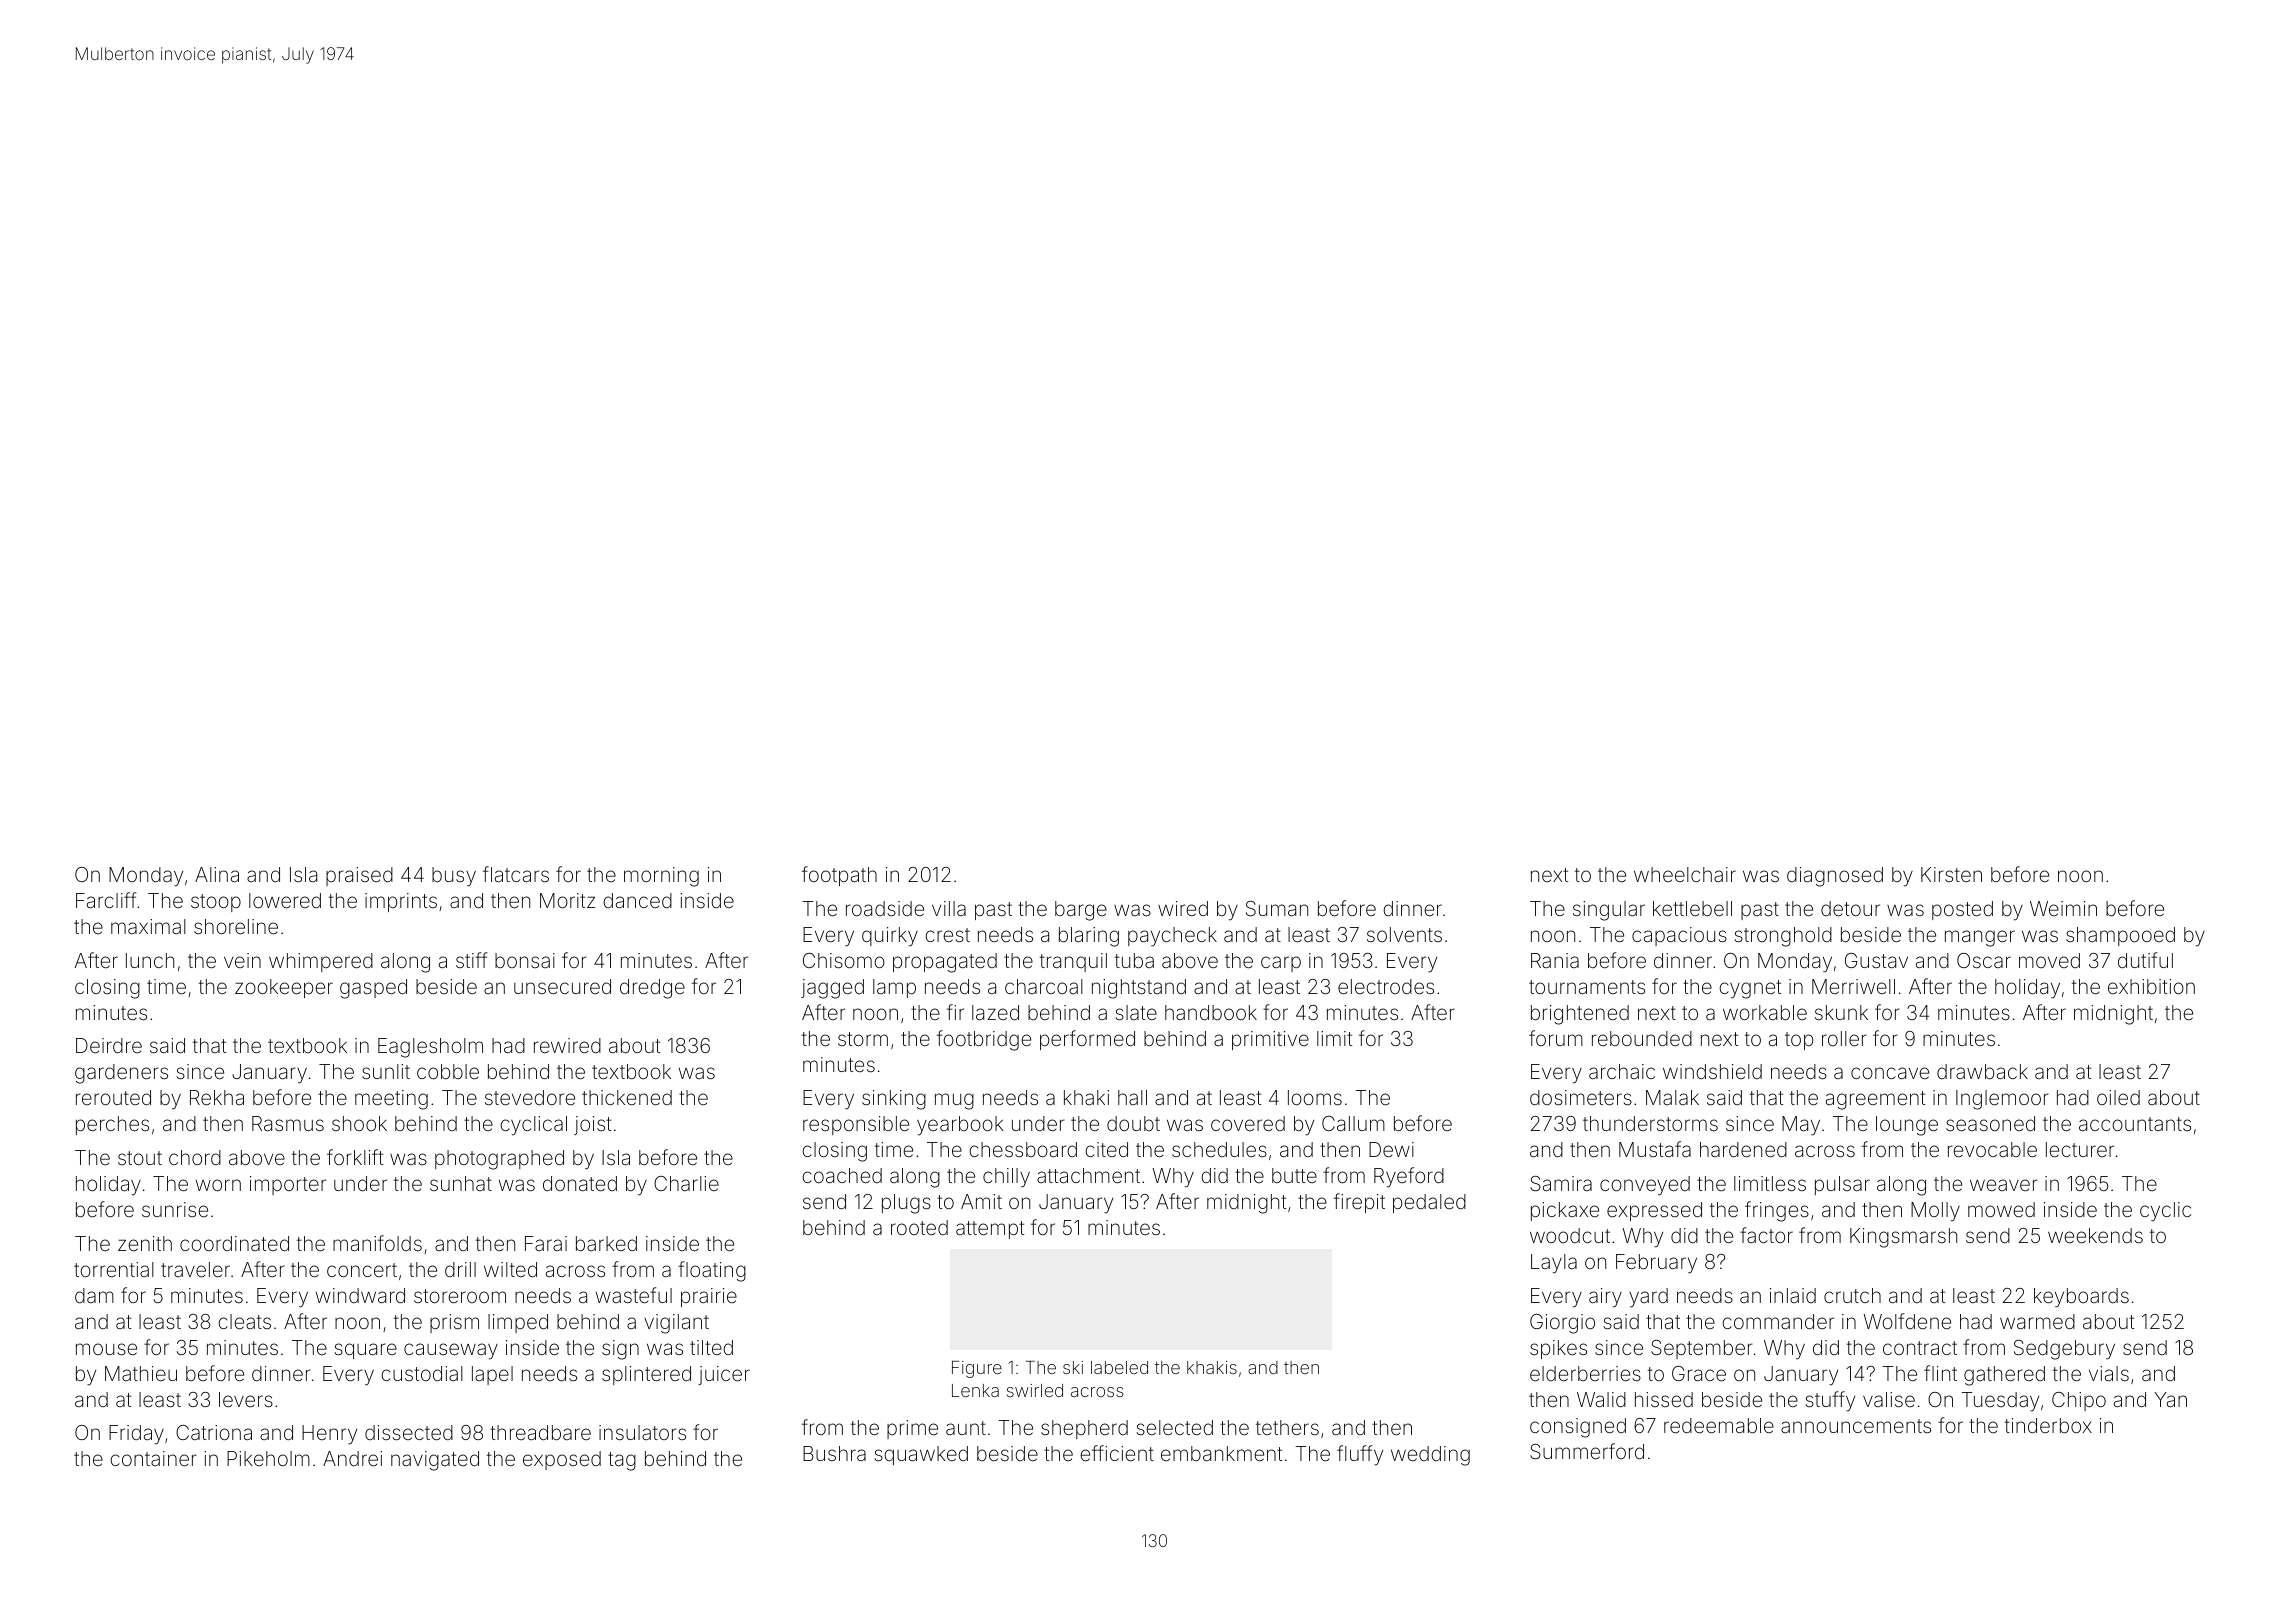 The height and width of the page is (1614, 2282). Describe the element at coordinates (1852, 1295) in the page. I see `crutch` at that location.
